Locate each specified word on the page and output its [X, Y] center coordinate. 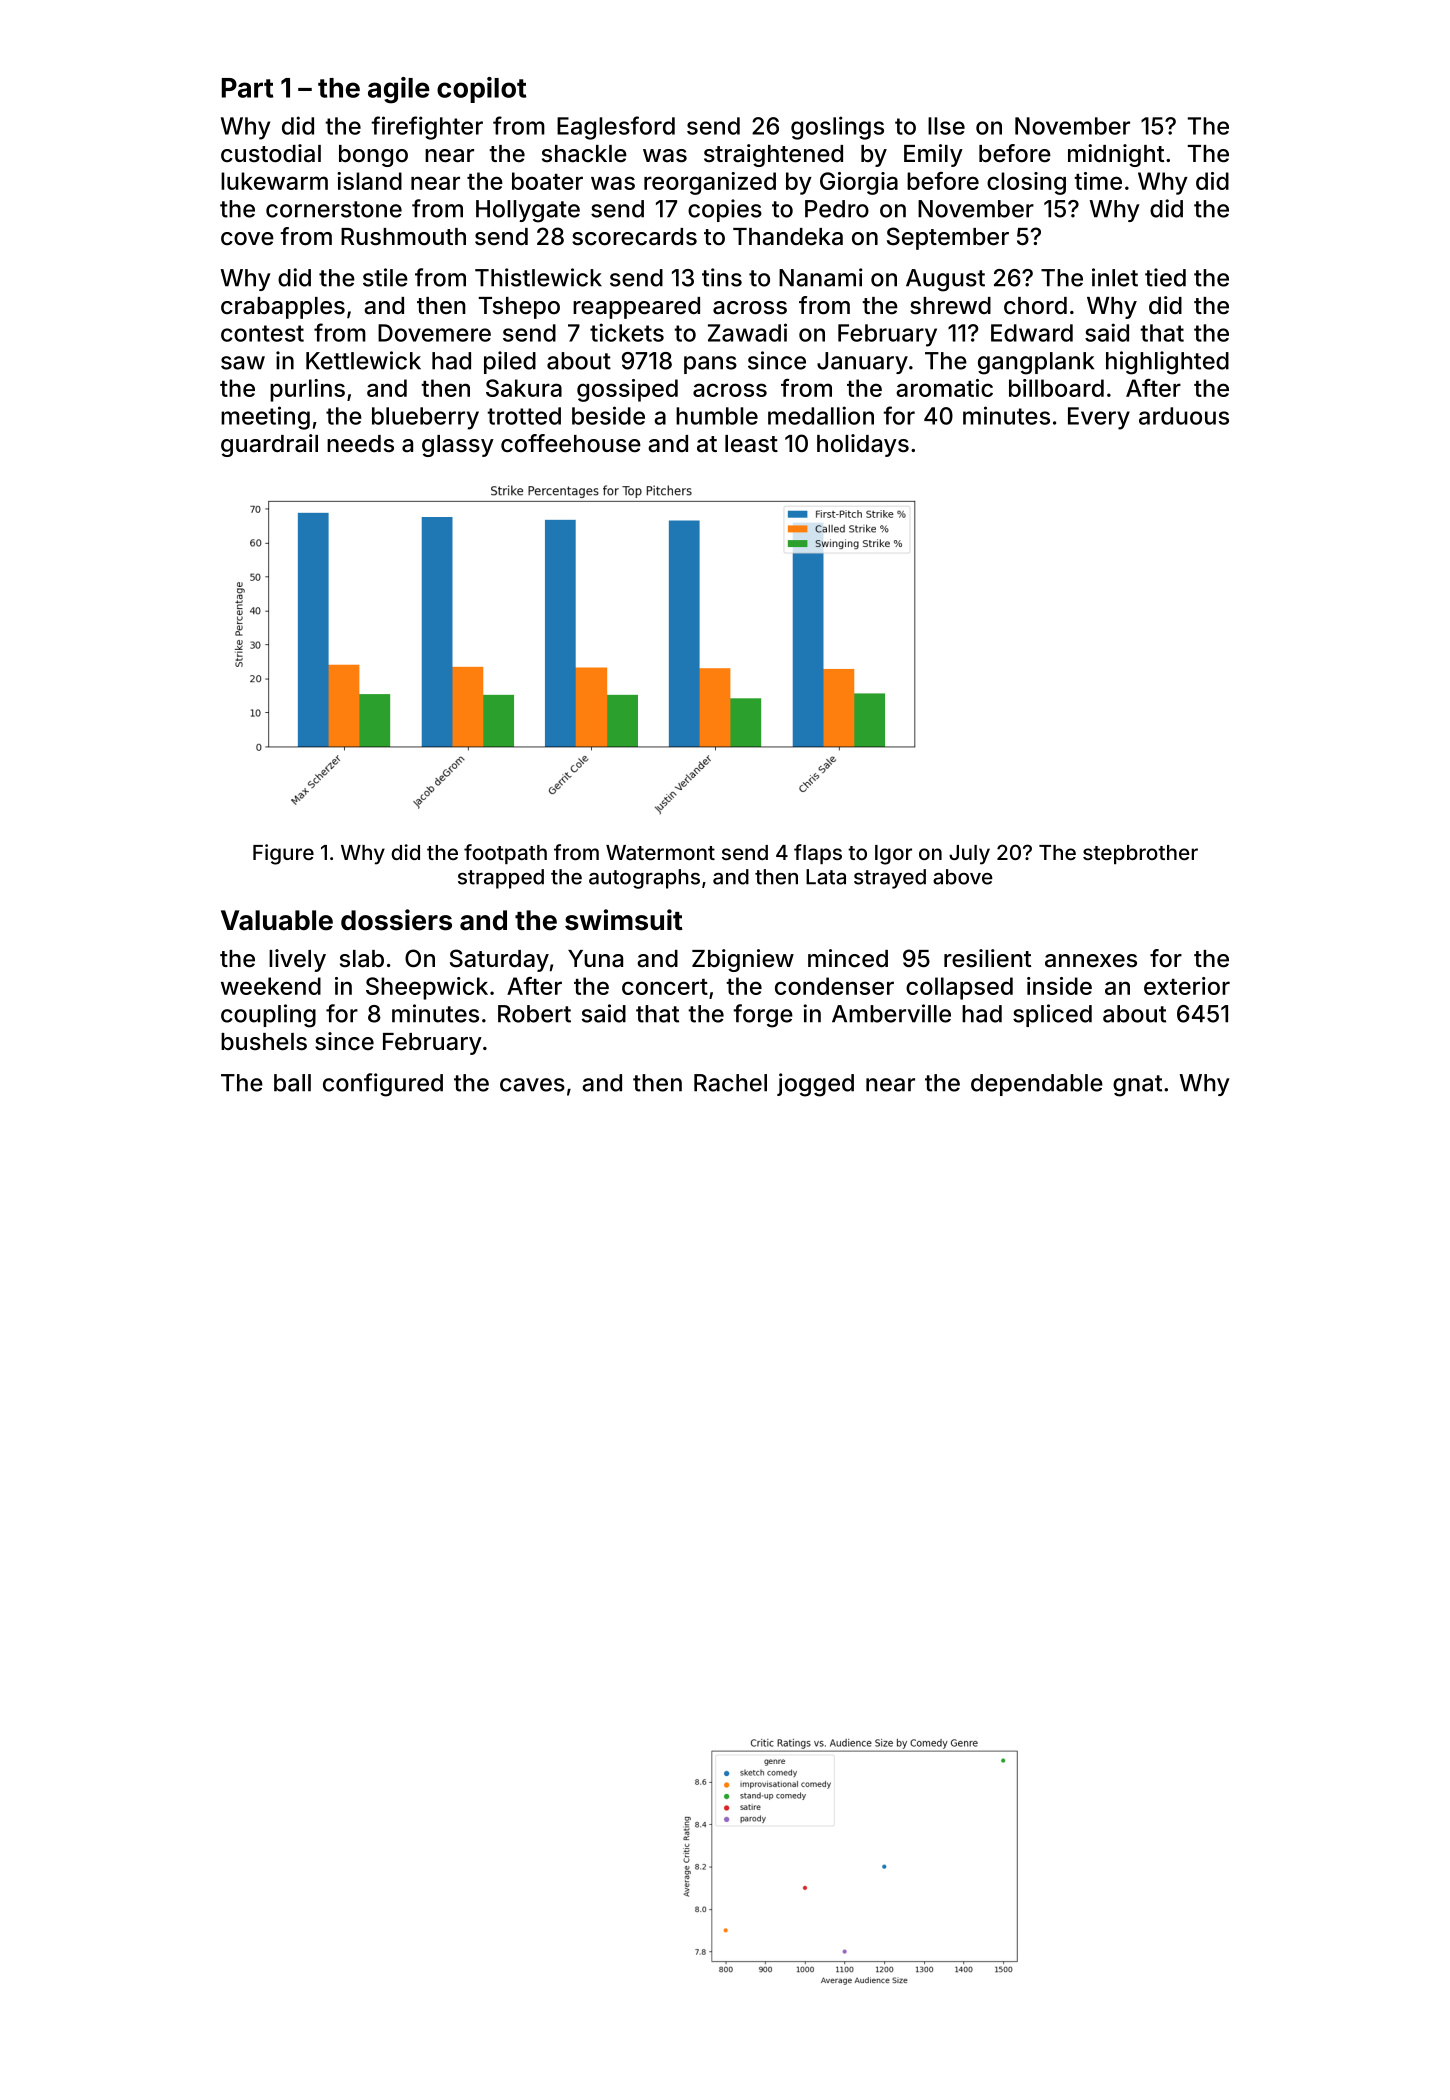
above [963, 877]
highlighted [1167, 363]
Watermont [660, 852]
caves [532, 1085]
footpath [505, 854]
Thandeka [788, 237]
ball [292, 1083]
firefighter [427, 128]
